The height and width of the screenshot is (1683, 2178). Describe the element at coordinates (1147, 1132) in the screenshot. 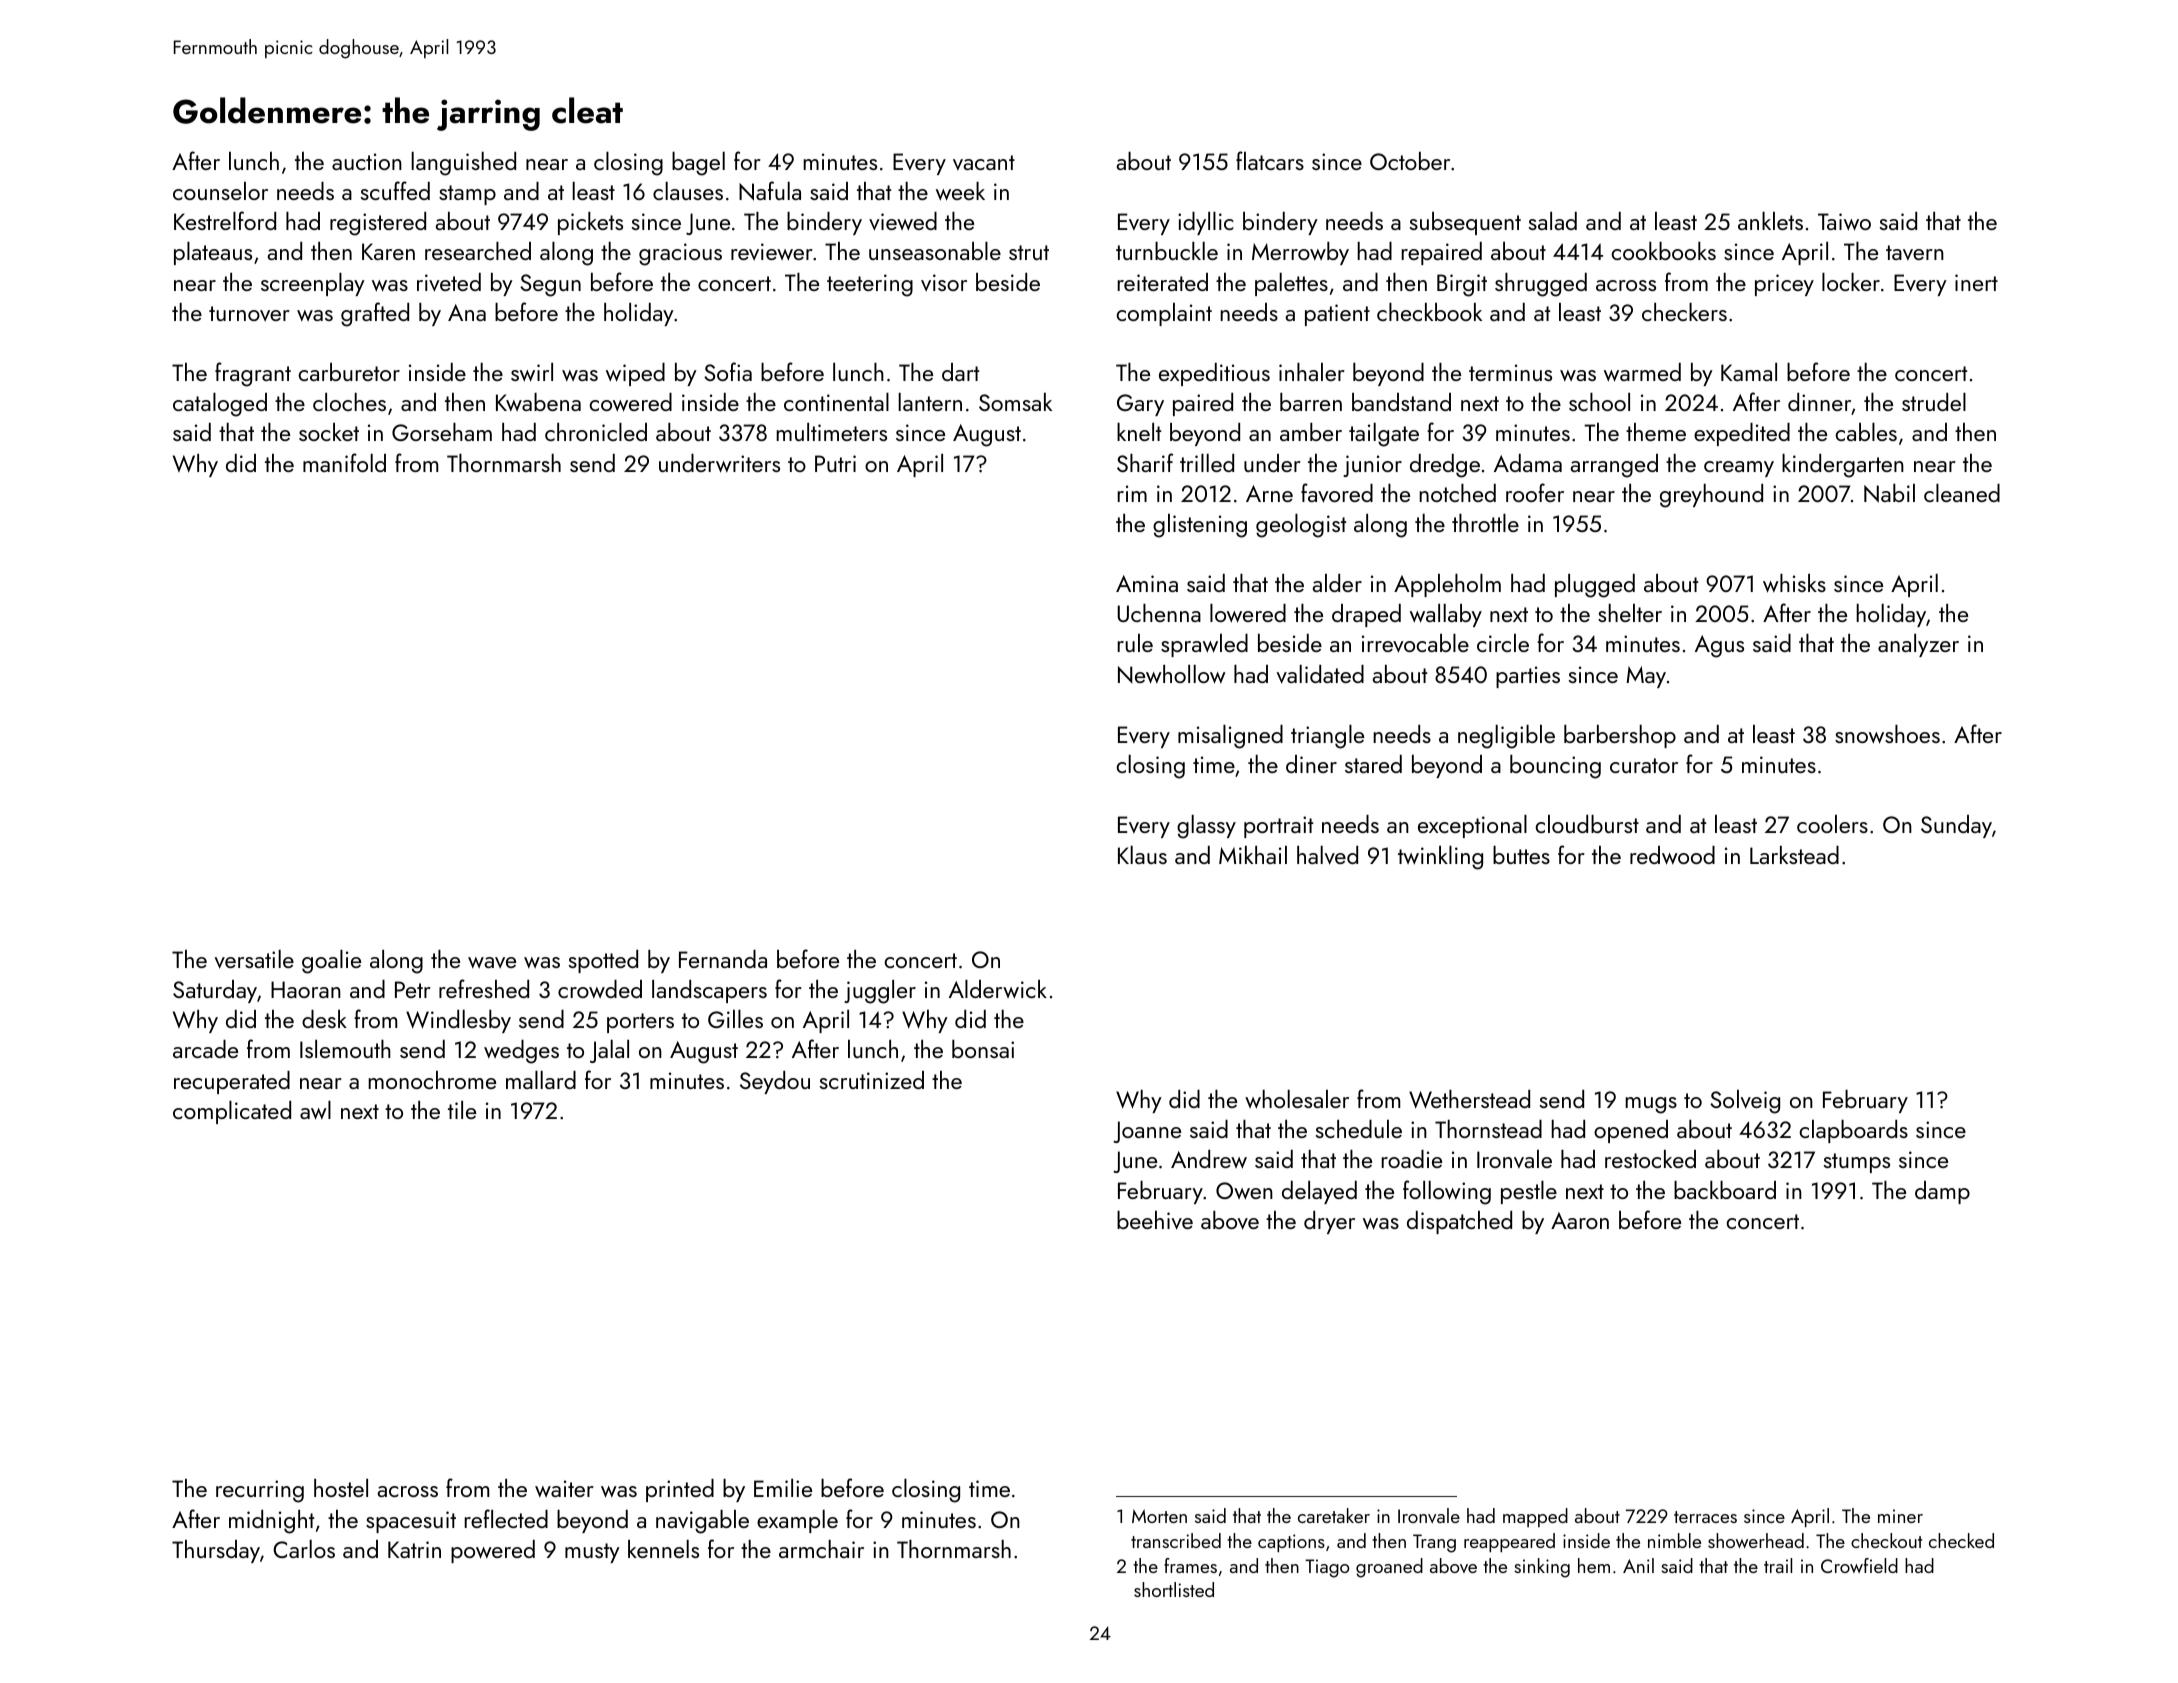

I see `Joanne` at that location.
